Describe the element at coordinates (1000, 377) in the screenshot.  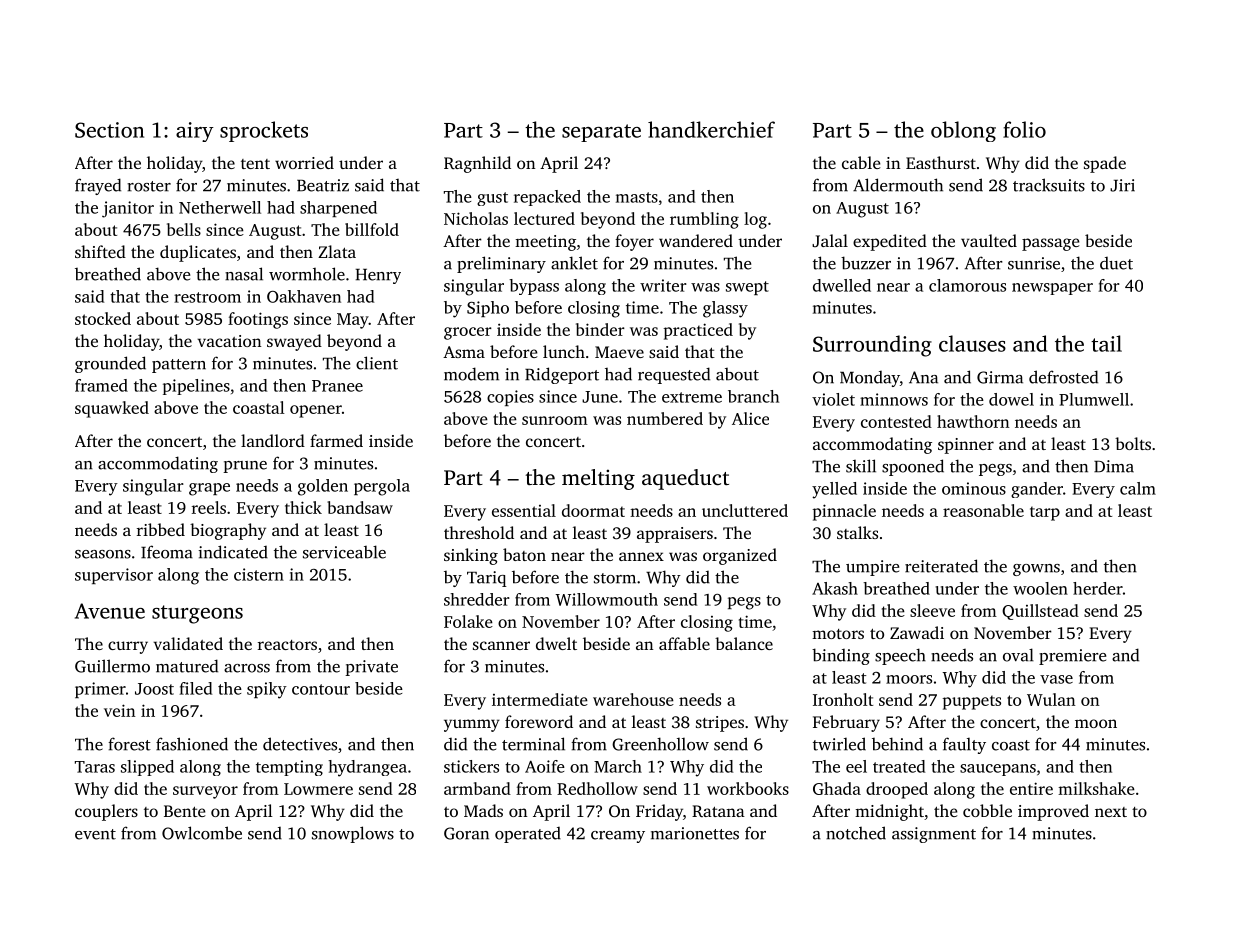
I see `Girma` at that location.
